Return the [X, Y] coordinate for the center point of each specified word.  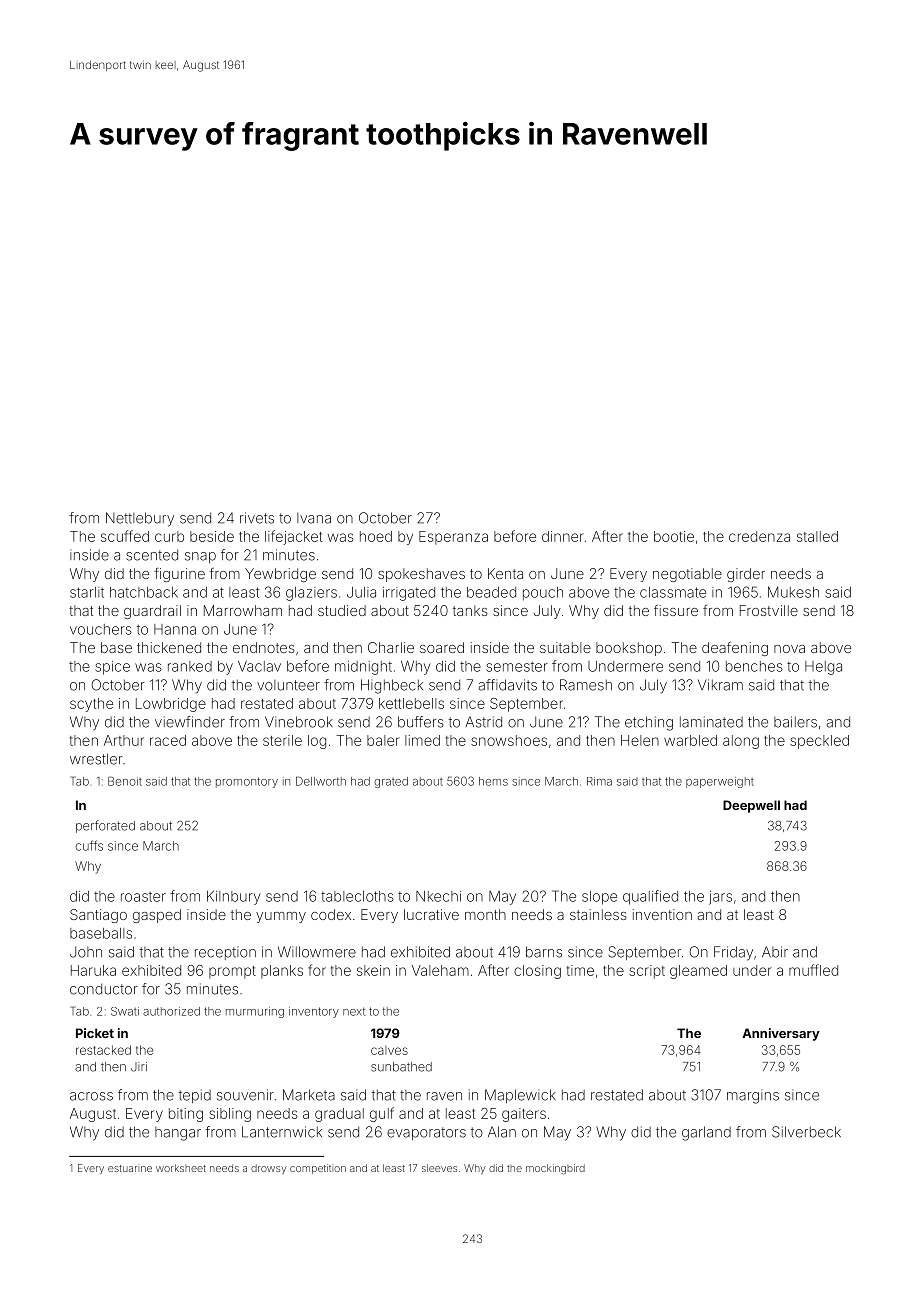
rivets [257, 518]
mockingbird [555, 1169]
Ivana [314, 518]
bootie [674, 536]
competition [318, 1169]
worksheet [181, 1168]
